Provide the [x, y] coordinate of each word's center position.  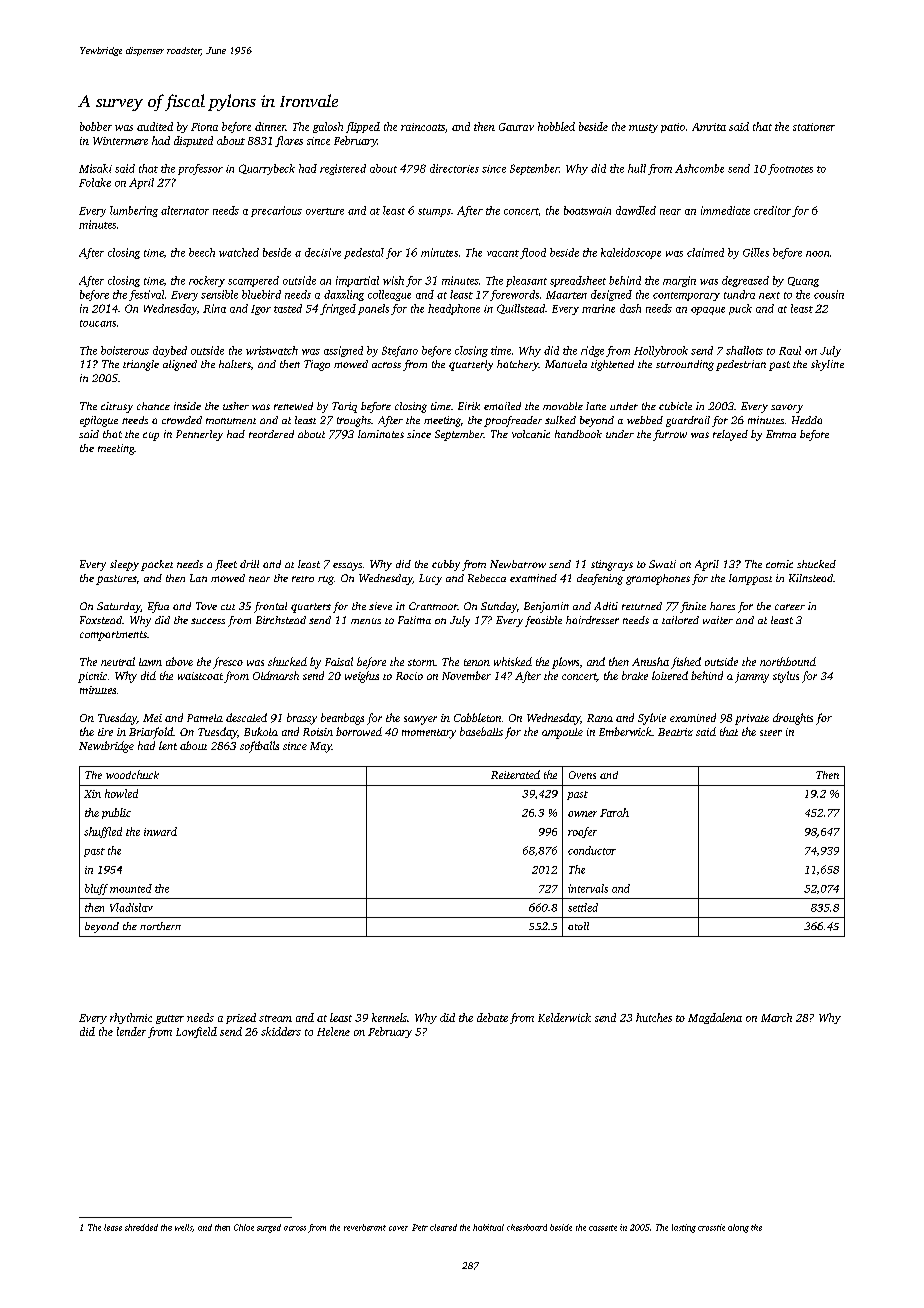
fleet [226, 565]
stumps [434, 212]
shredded [141, 1227]
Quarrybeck [267, 169]
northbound [788, 661]
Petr [420, 1227]
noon [817, 254]
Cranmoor [433, 606]
